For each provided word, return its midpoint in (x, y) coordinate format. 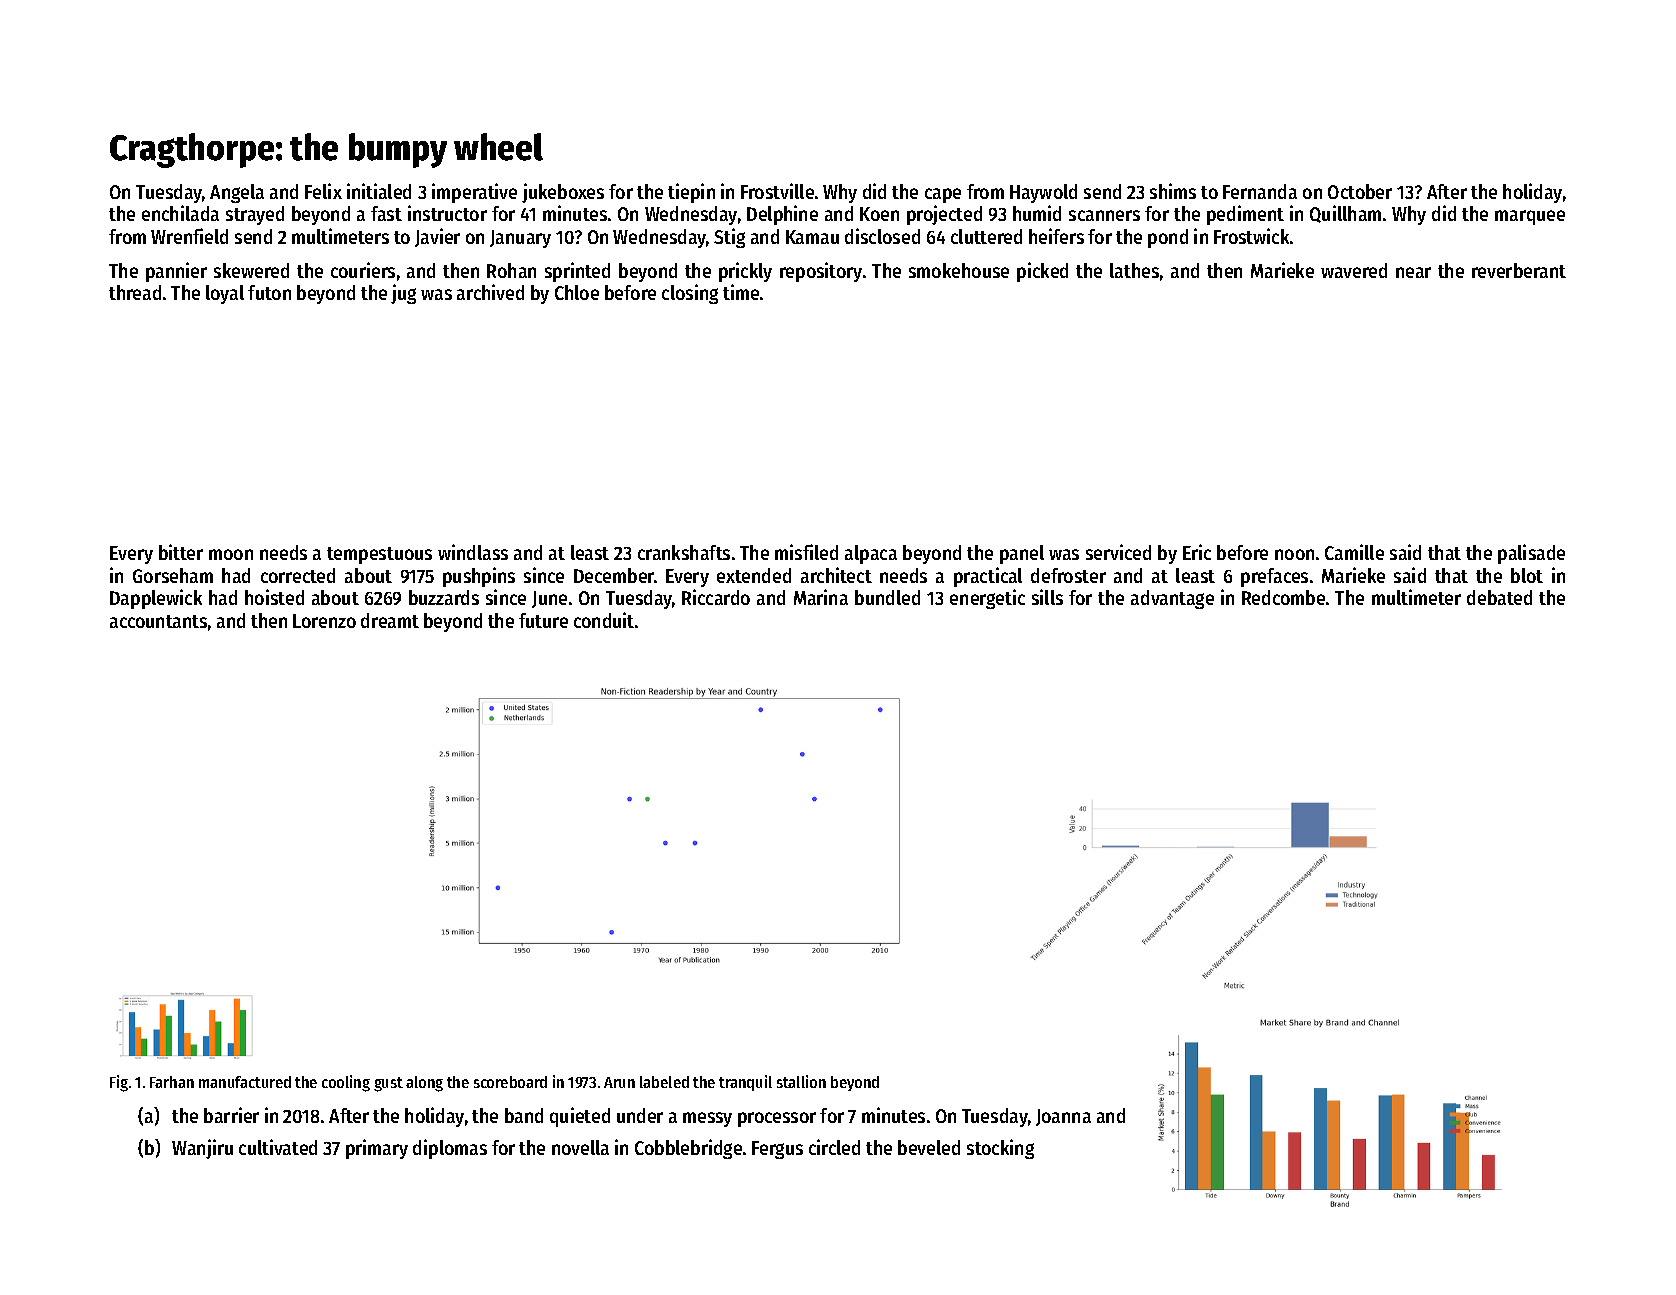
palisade (1531, 554)
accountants (158, 621)
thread (135, 292)
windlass (473, 552)
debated (1499, 597)
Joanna (1063, 1117)
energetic (987, 599)
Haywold (1043, 193)
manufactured (245, 1082)
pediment (1245, 215)
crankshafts (684, 552)
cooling (346, 1083)
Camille (1354, 552)
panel (1022, 554)
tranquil (745, 1083)
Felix (323, 191)
